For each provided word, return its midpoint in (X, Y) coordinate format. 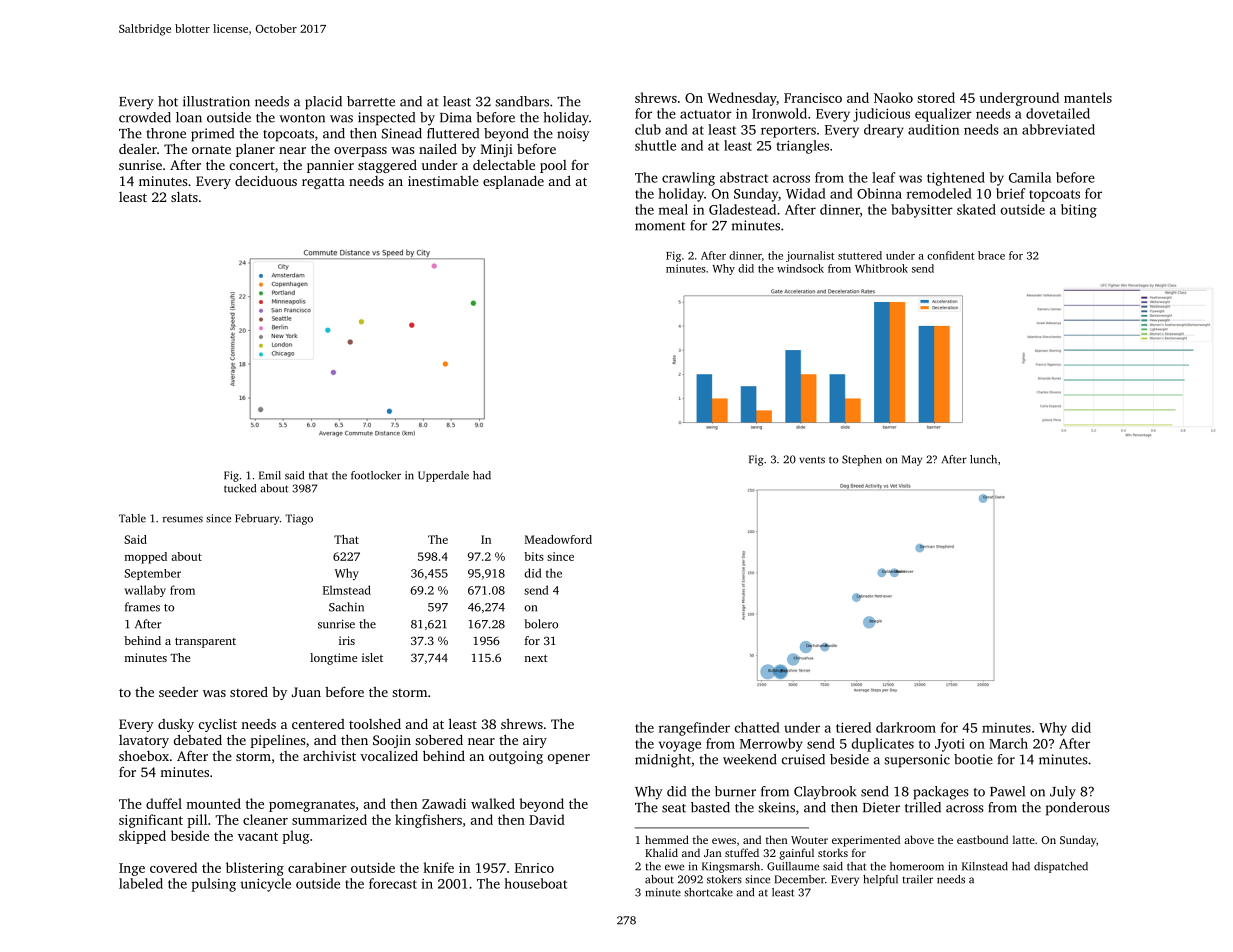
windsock (800, 268)
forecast (393, 883)
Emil (270, 475)
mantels (1088, 97)
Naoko (893, 97)
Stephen (862, 460)
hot (168, 101)
